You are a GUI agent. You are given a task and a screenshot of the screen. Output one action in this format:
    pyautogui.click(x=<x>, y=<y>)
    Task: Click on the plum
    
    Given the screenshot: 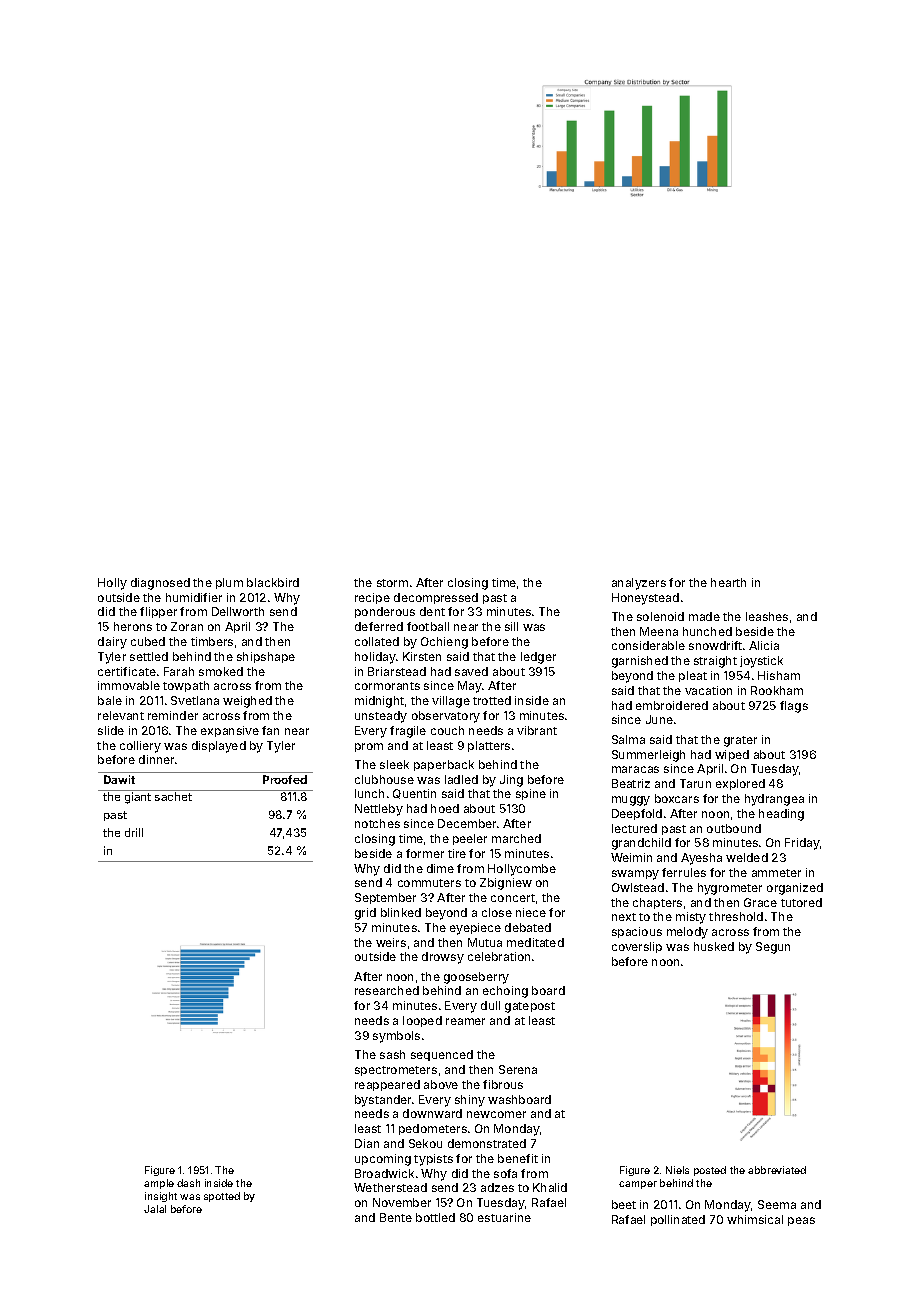 What is the action you would take?
    pyautogui.click(x=229, y=583)
